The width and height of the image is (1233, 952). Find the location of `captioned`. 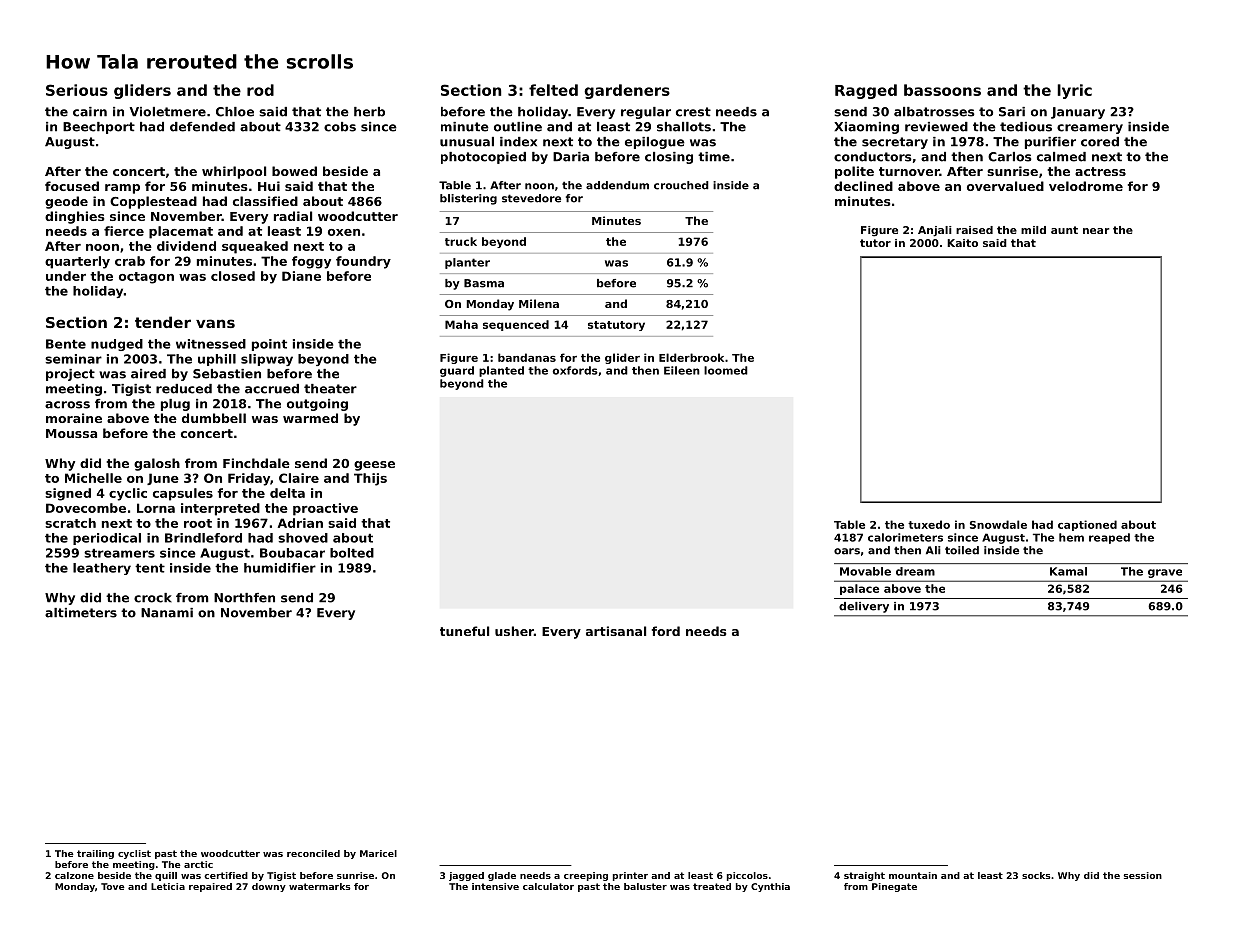

captioned is located at coordinates (1087, 525).
